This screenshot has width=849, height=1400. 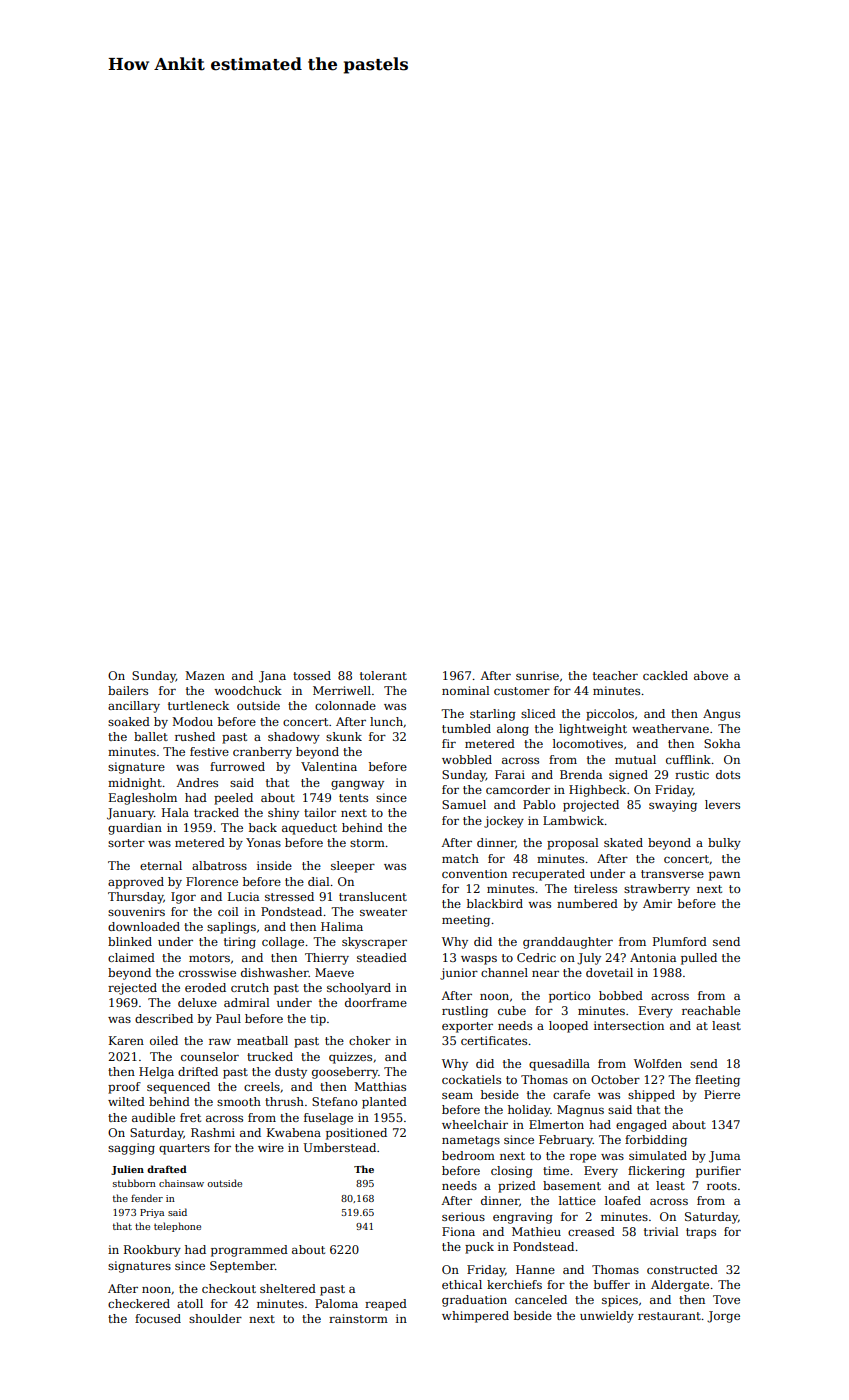 What do you see at coordinates (724, 876) in the screenshot?
I see `pawn` at bounding box center [724, 876].
